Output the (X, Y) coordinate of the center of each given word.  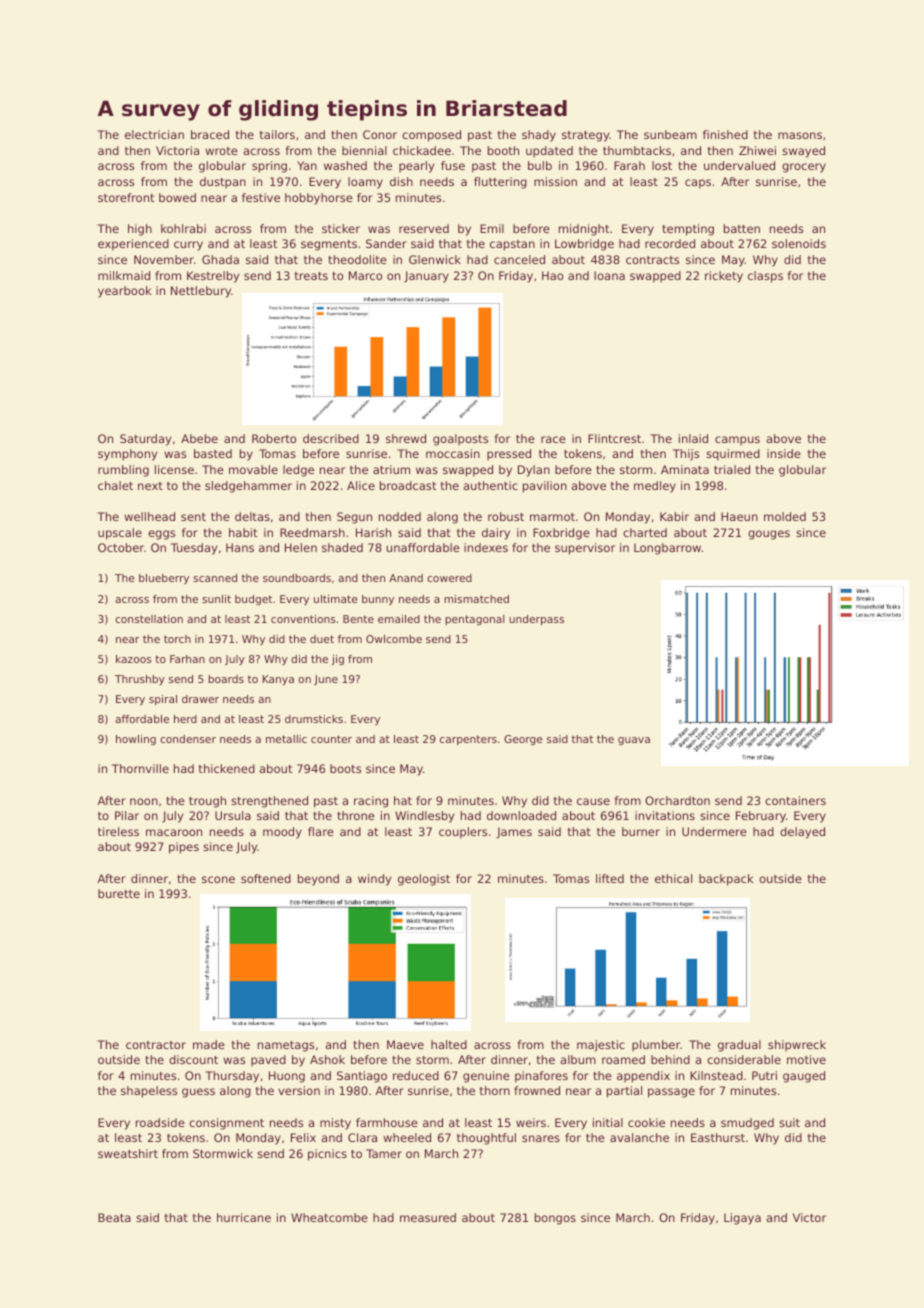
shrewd (406, 438)
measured (428, 1217)
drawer (200, 699)
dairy (496, 534)
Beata (114, 1217)
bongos (555, 1219)
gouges (769, 535)
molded (785, 516)
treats (311, 276)
